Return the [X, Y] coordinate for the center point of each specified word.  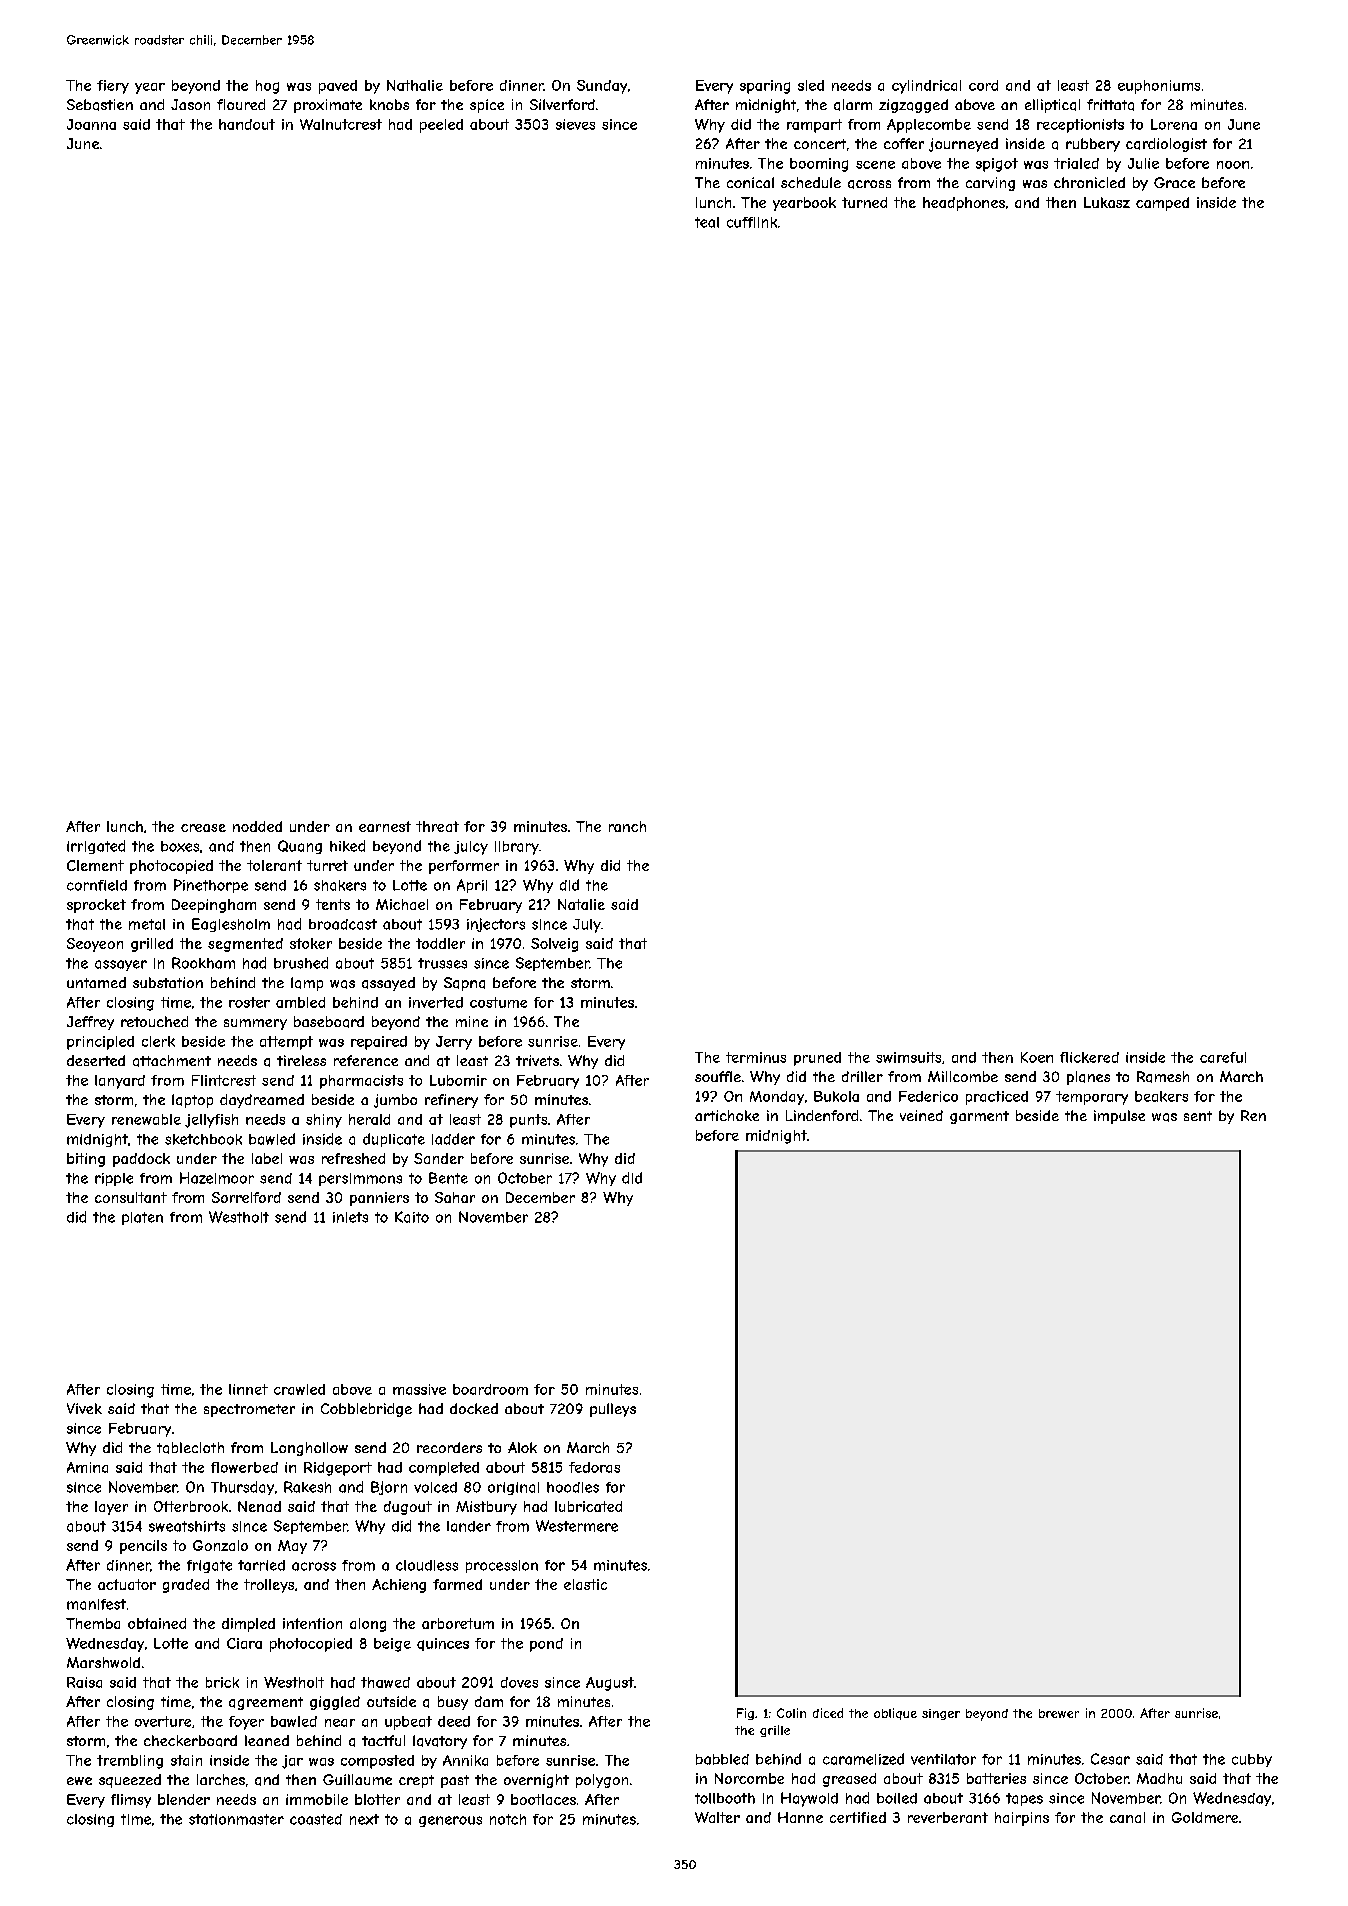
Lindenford [822, 1115]
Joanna [91, 124]
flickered [1089, 1057]
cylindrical [926, 87]
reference [366, 1060]
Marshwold [103, 1662]
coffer [904, 143]
